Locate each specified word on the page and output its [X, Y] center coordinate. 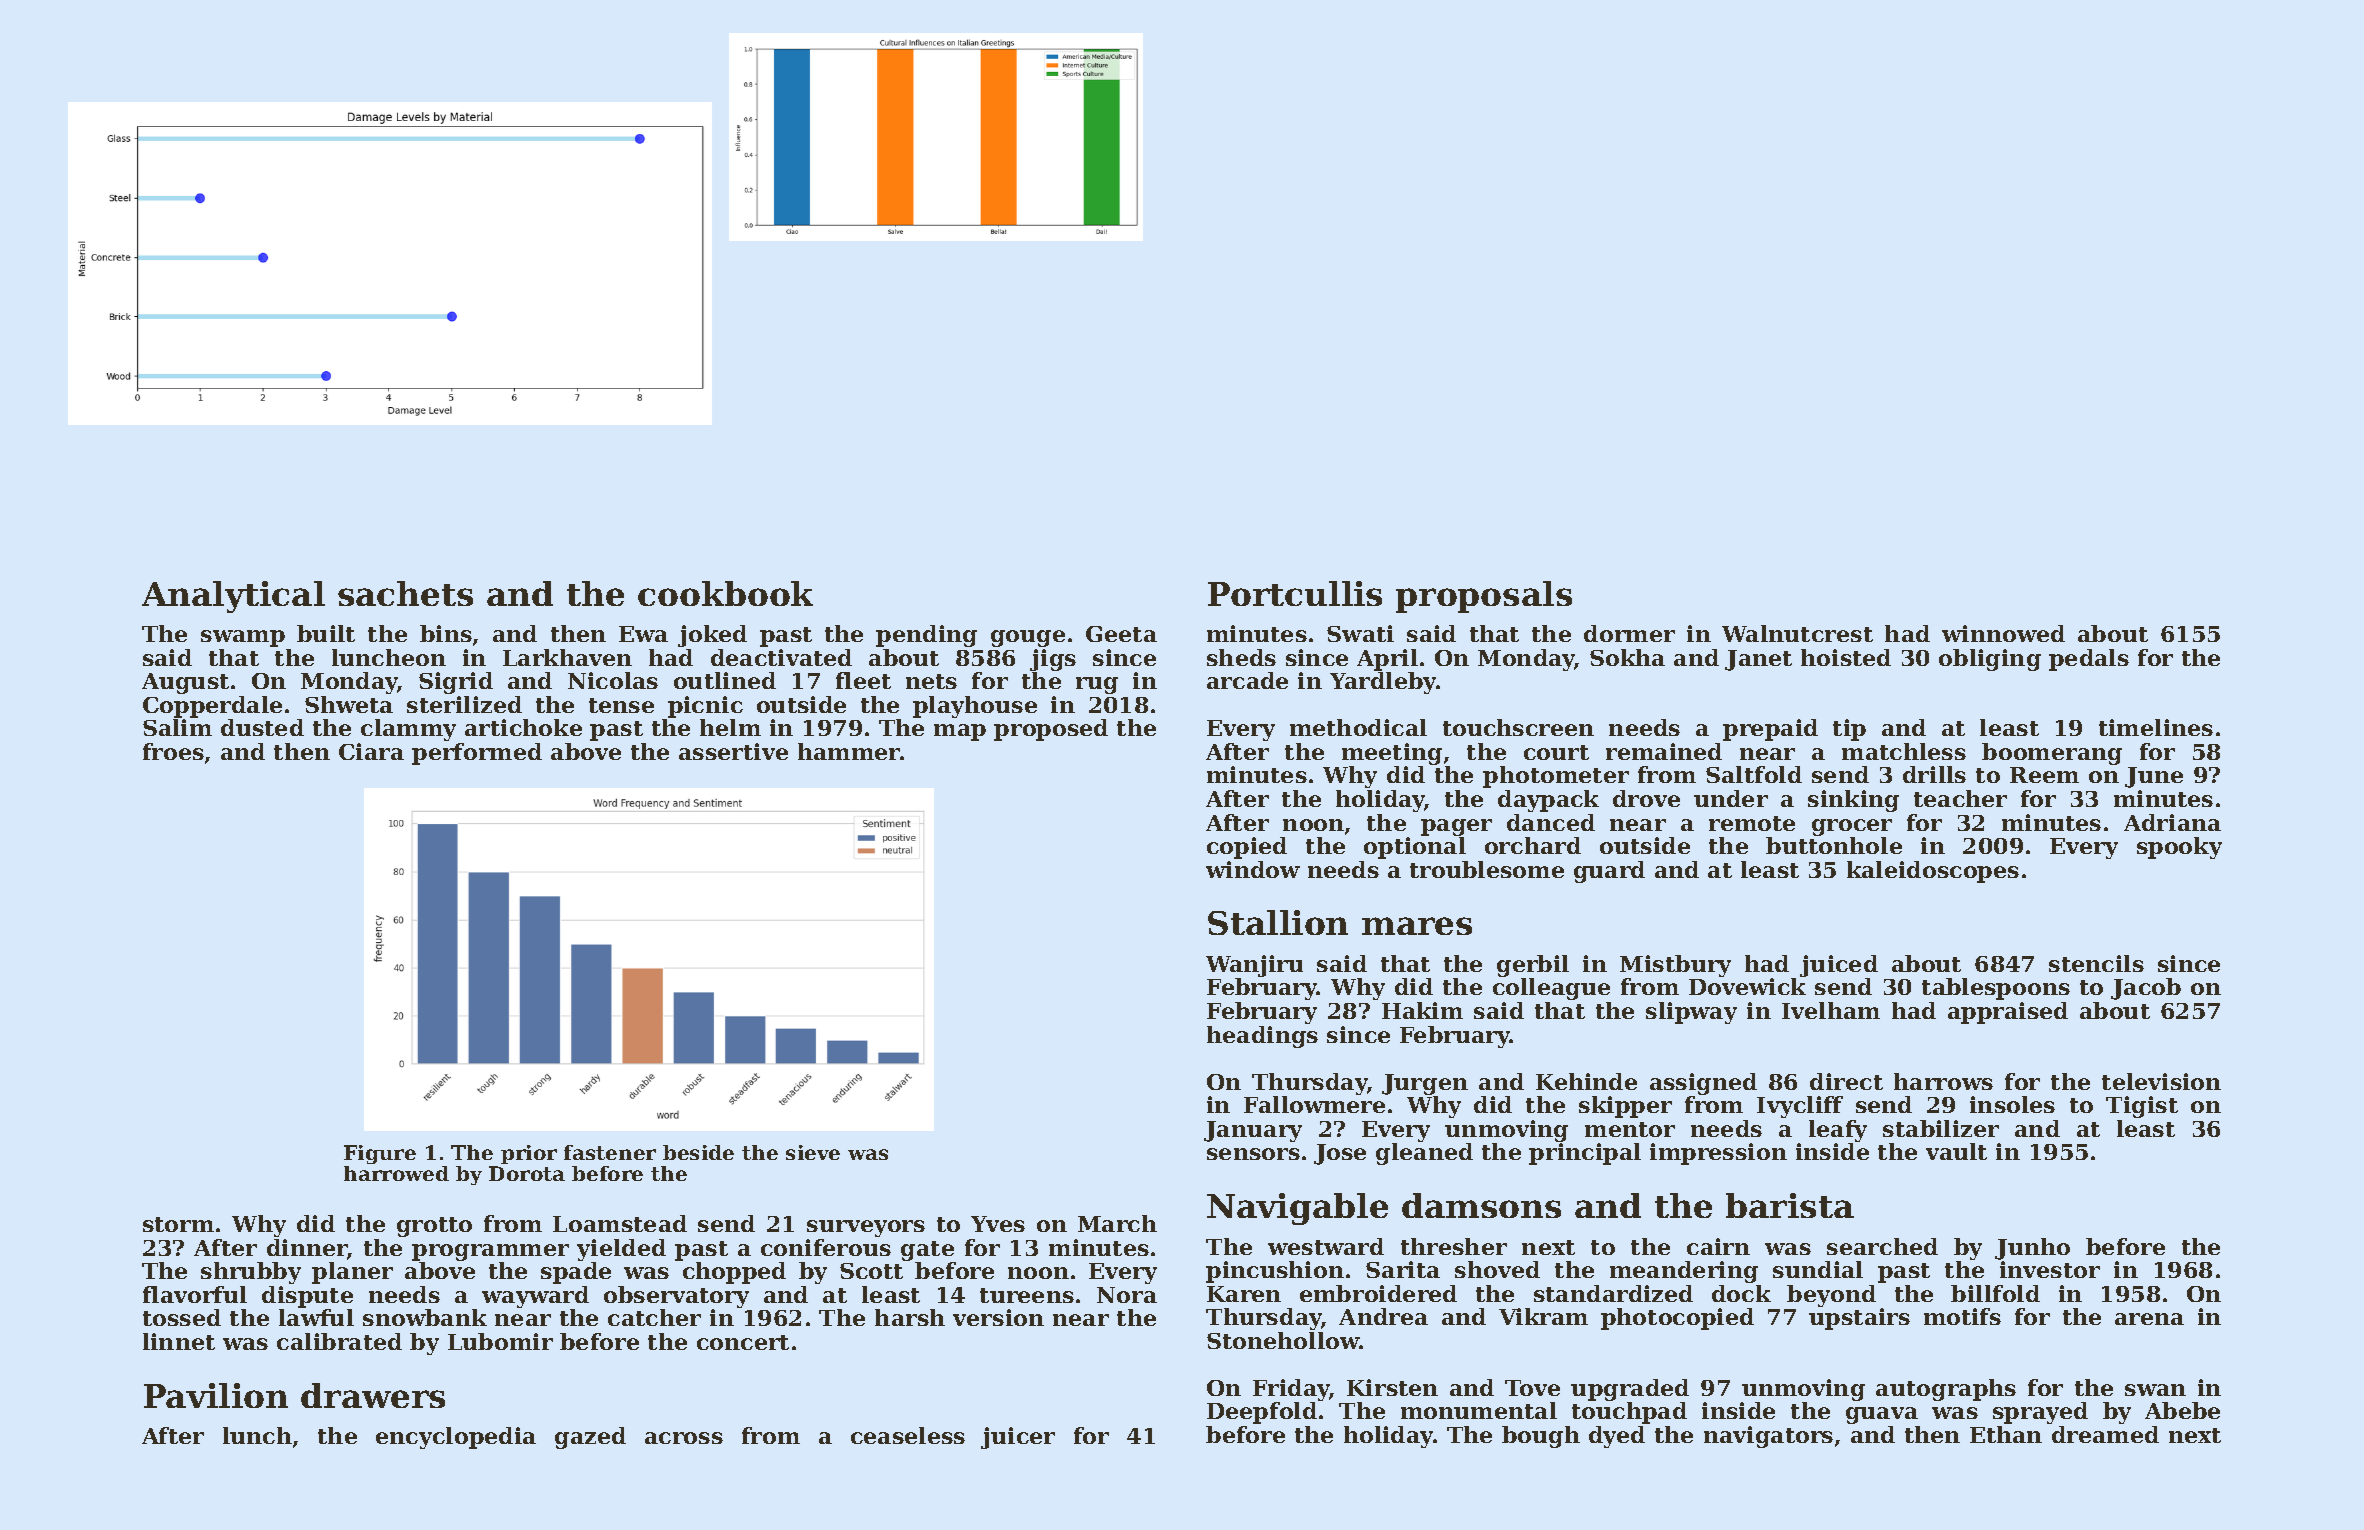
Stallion [1278, 922]
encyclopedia [456, 1438]
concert [743, 1342]
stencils [2096, 963]
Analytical [233, 597]
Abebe [2182, 1410]
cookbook [725, 593]
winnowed [2003, 633]
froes [173, 751]
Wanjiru [1254, 966]
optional [1415, 848]
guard [1609, 872]
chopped [734, 1273]
